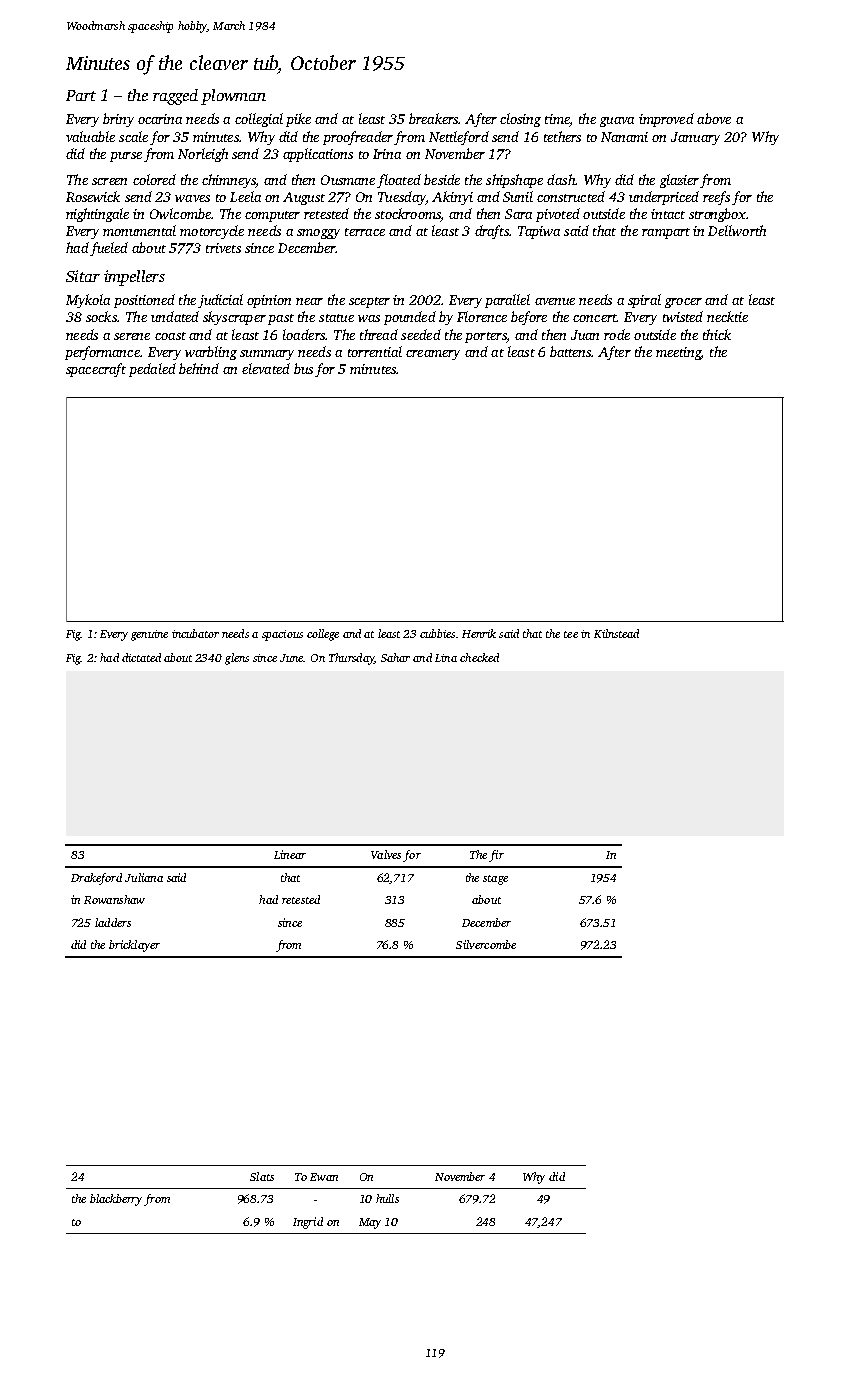 This screenshot has height=1400, width=849. I want to click on rode, so click(617, 334).
